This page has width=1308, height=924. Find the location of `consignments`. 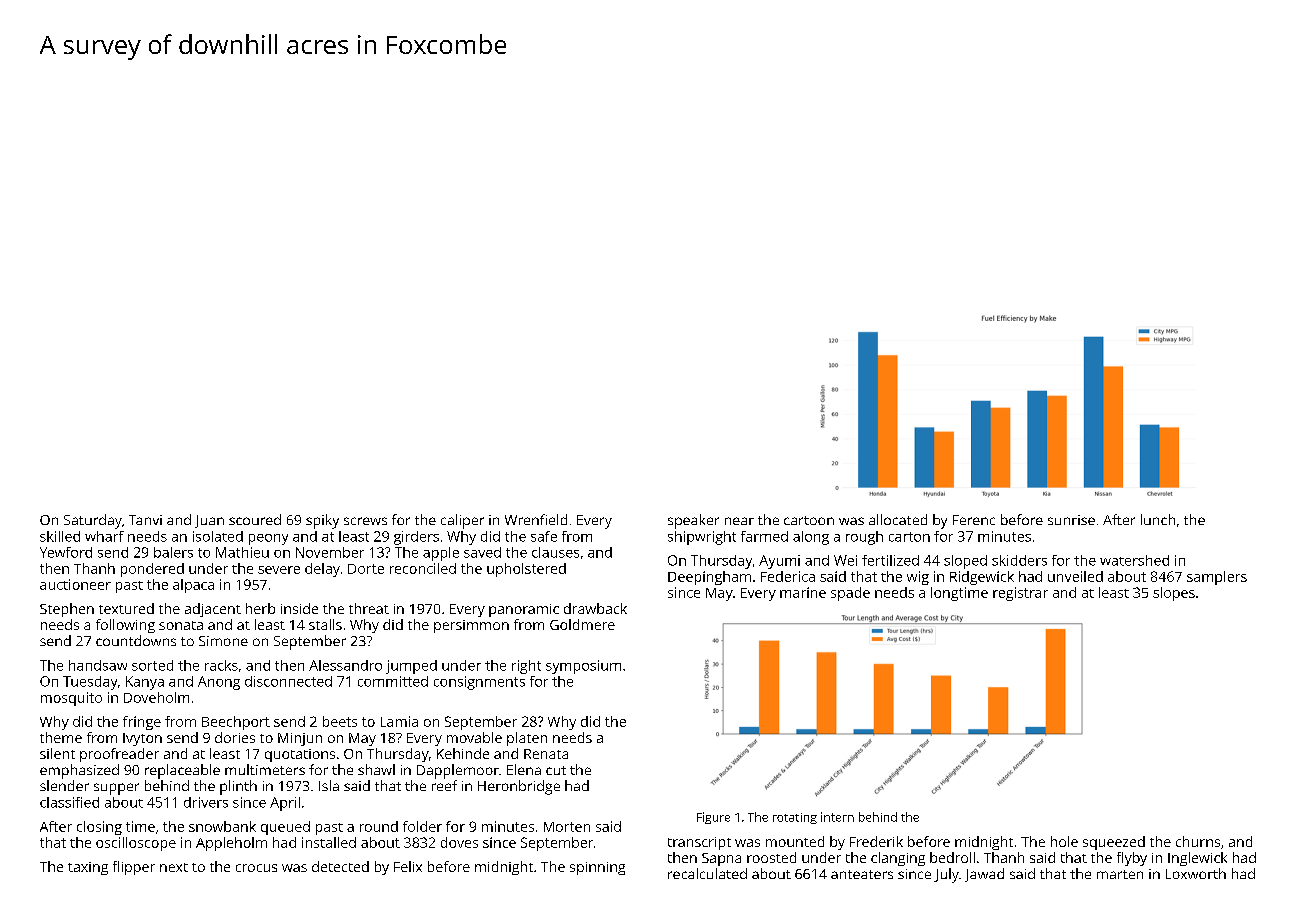

consignments is located at coordinates (479, 683).
